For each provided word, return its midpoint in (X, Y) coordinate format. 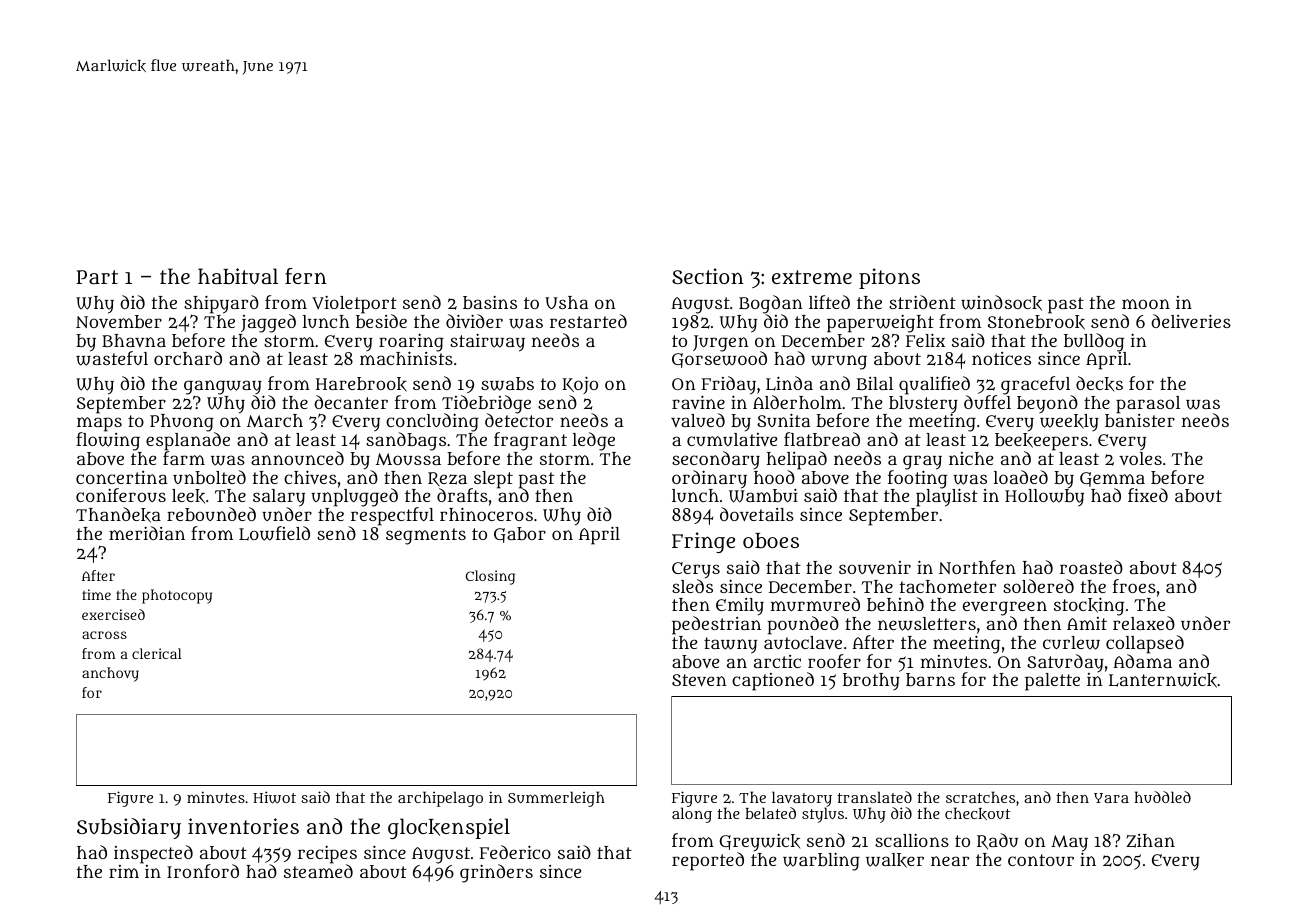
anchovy (110, 674)
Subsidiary (129, 828)
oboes (771, 540)
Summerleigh (556, 799)
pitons (889, 278)
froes (1134, 586)
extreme (812, 277)
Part (97, 277)
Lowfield (274, 533)
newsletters (927, 624)
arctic (777, 661)
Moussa (408, 459)
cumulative (732, 439)
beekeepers (1041, 442)
